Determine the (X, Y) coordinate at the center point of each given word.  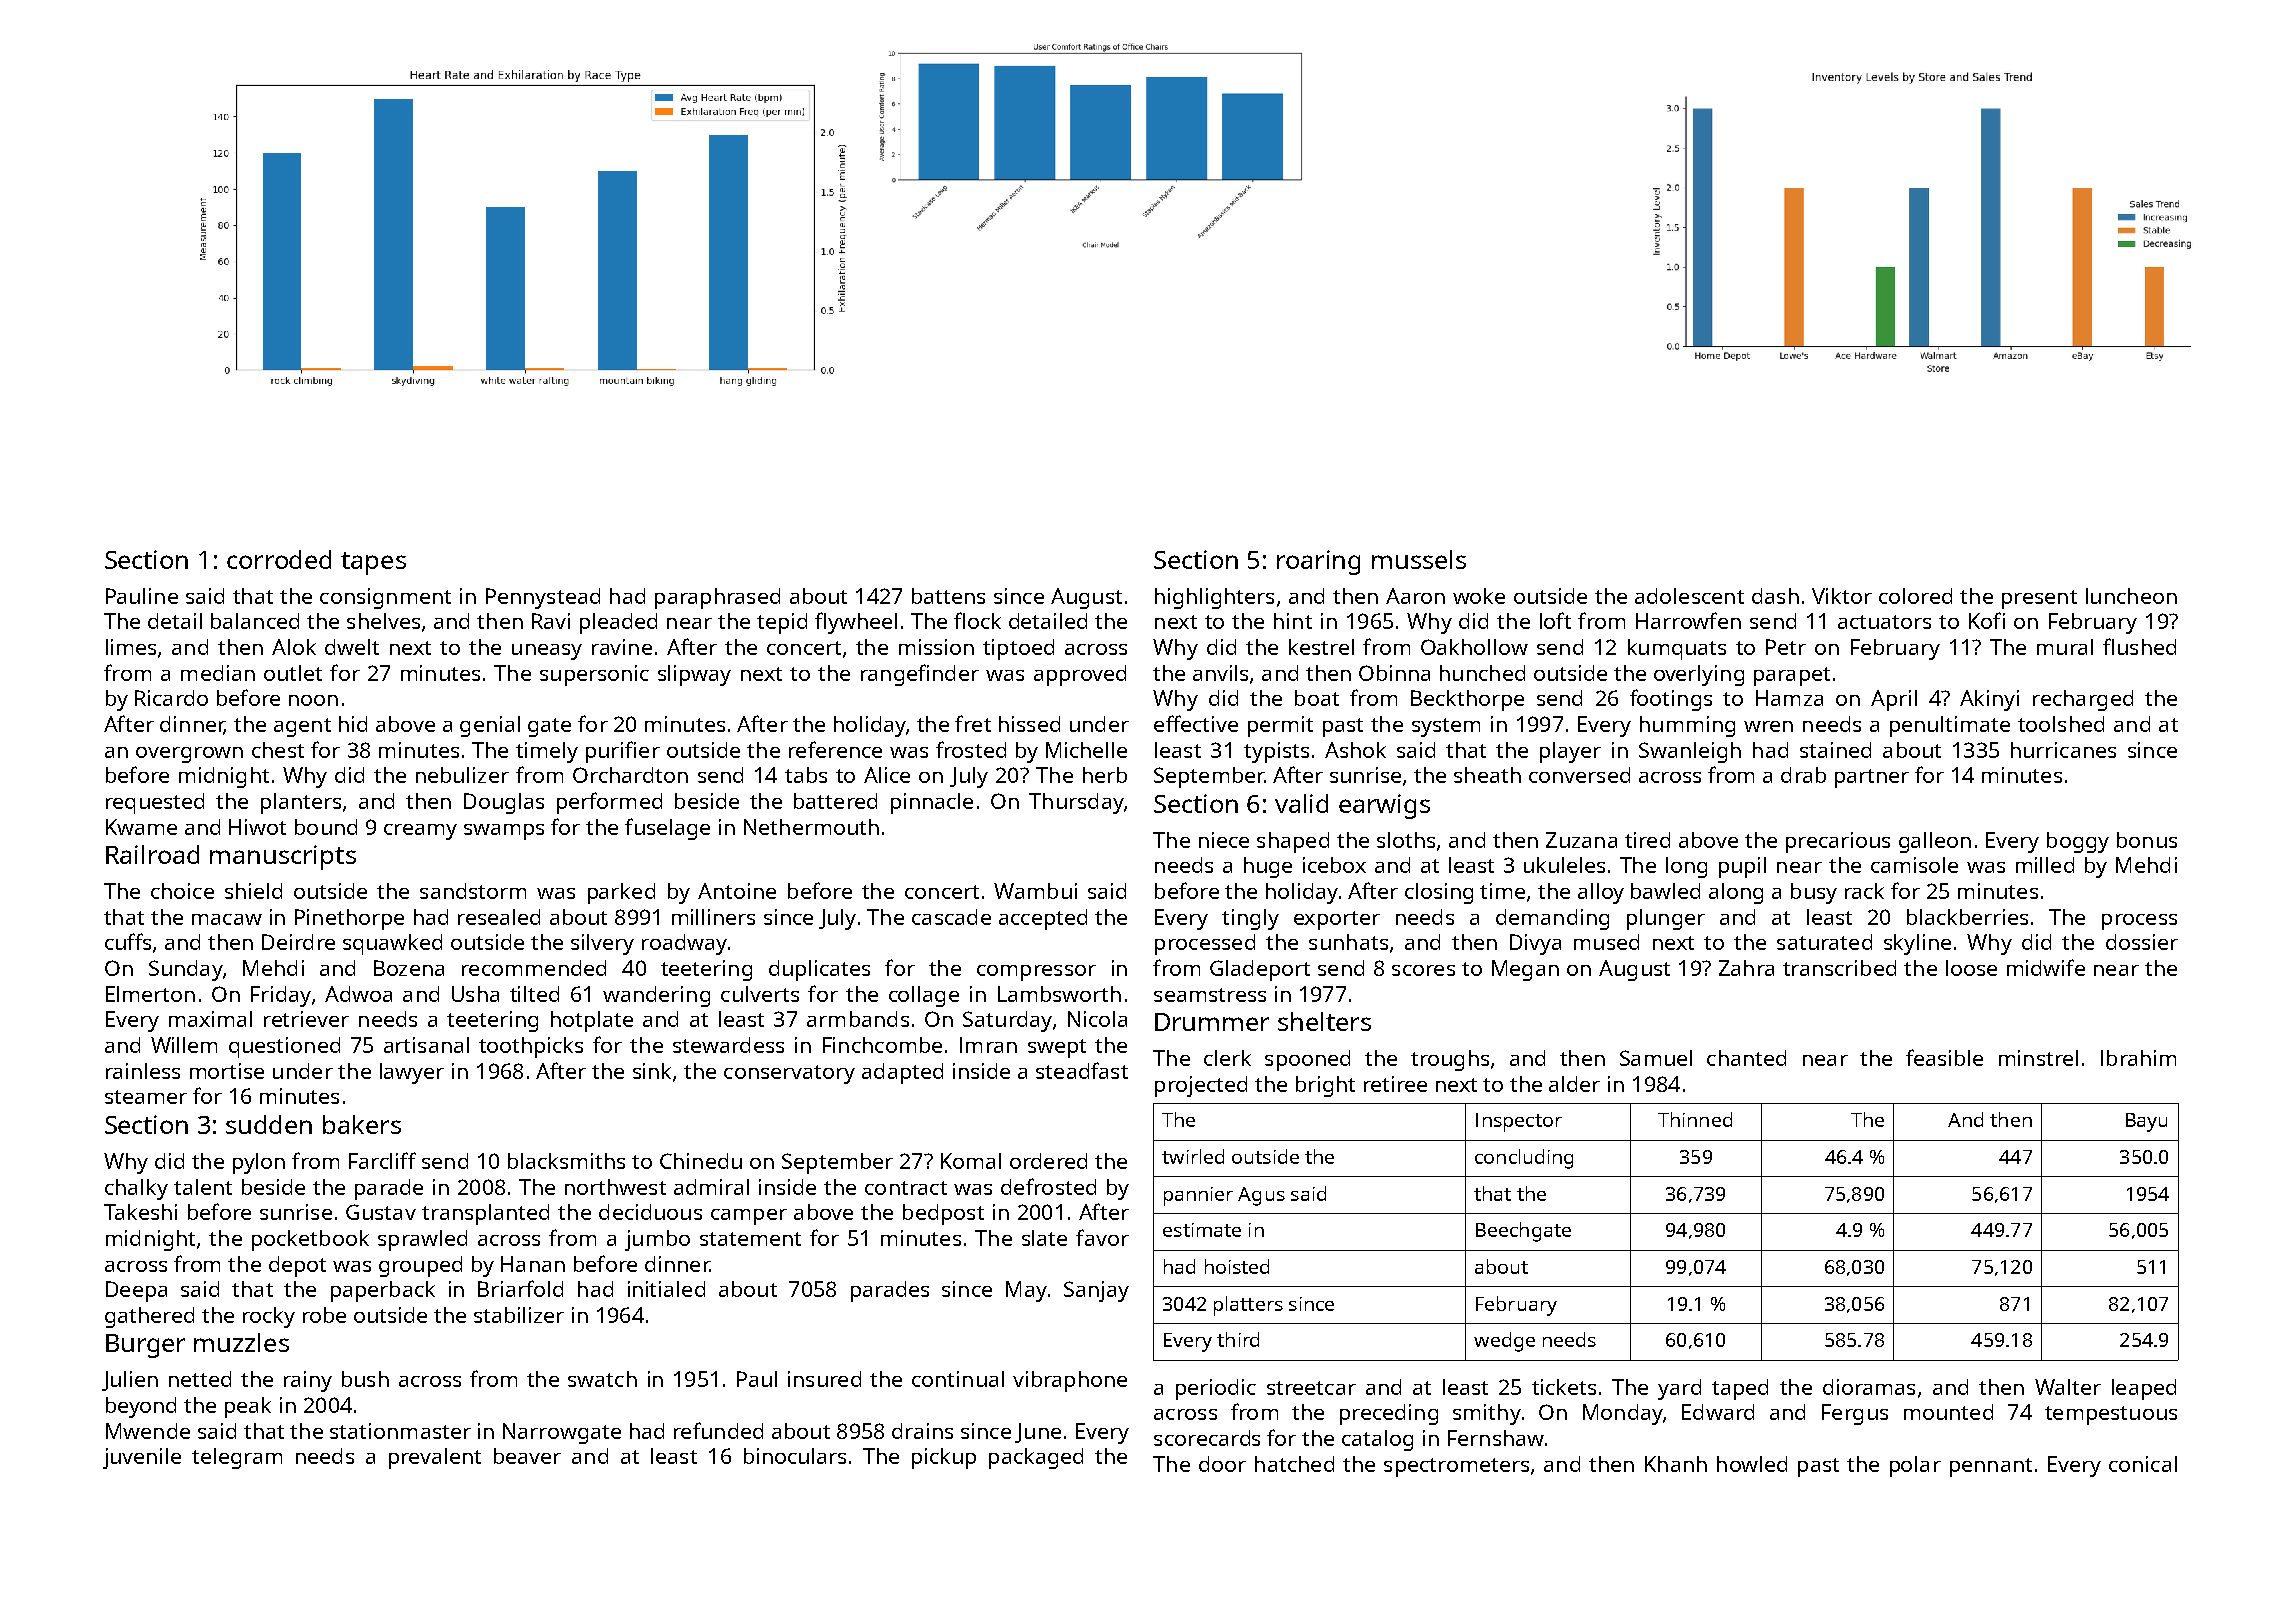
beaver (527, 1456)
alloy (1601, 893)
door (1222, 1464)
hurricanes (2063, 750)
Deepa (136, 1291)
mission (936, 647)
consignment (385, 598)
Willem (184, 1045)
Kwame (141, 827)
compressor (1036, 973)
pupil (1742, 867)
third (1238, 1339)
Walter (2068, 1387)
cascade (951, 917)
